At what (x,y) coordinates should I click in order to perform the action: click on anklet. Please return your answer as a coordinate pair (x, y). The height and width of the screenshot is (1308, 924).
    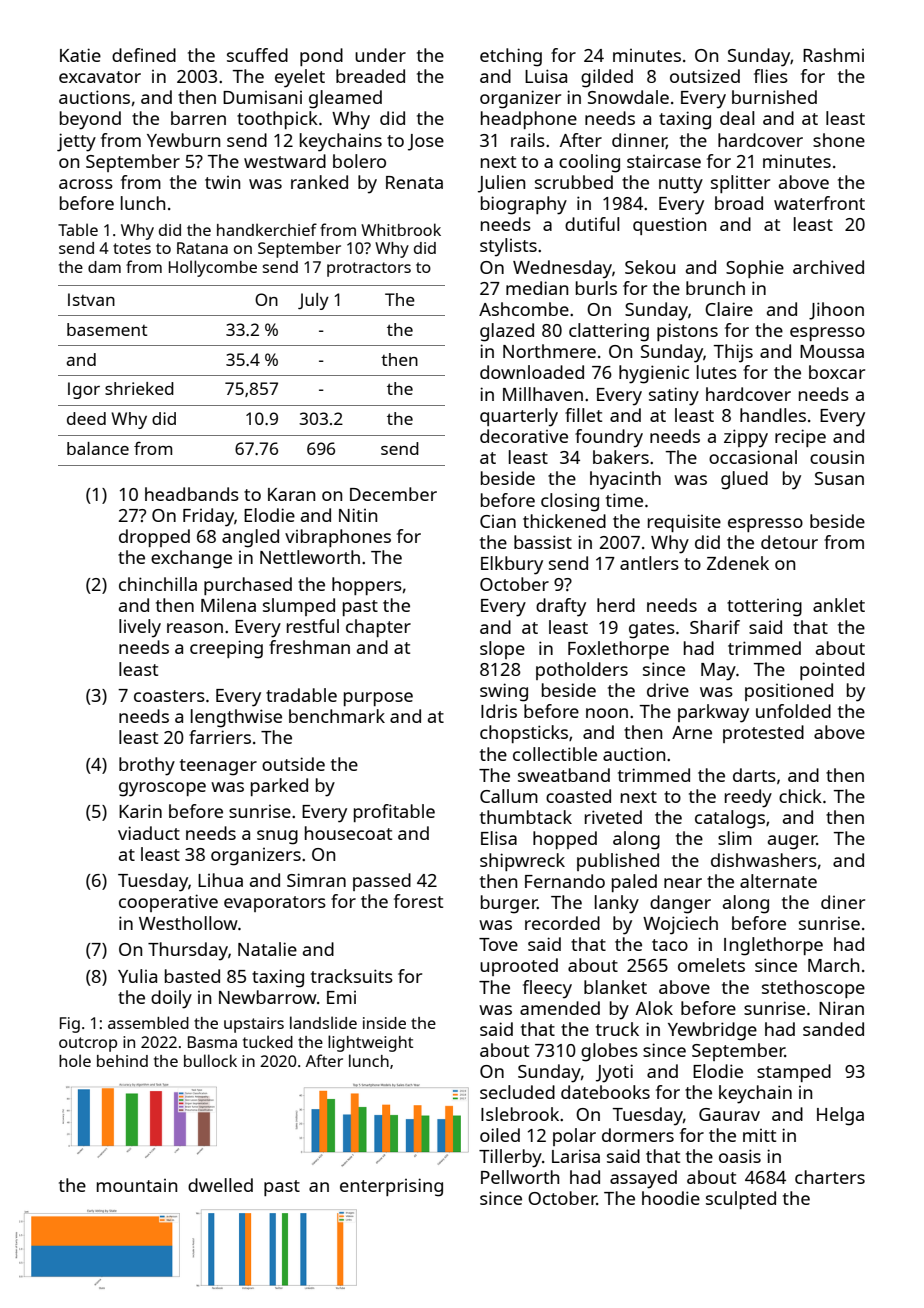
    Looking at the image, I should click on (839, 605).
